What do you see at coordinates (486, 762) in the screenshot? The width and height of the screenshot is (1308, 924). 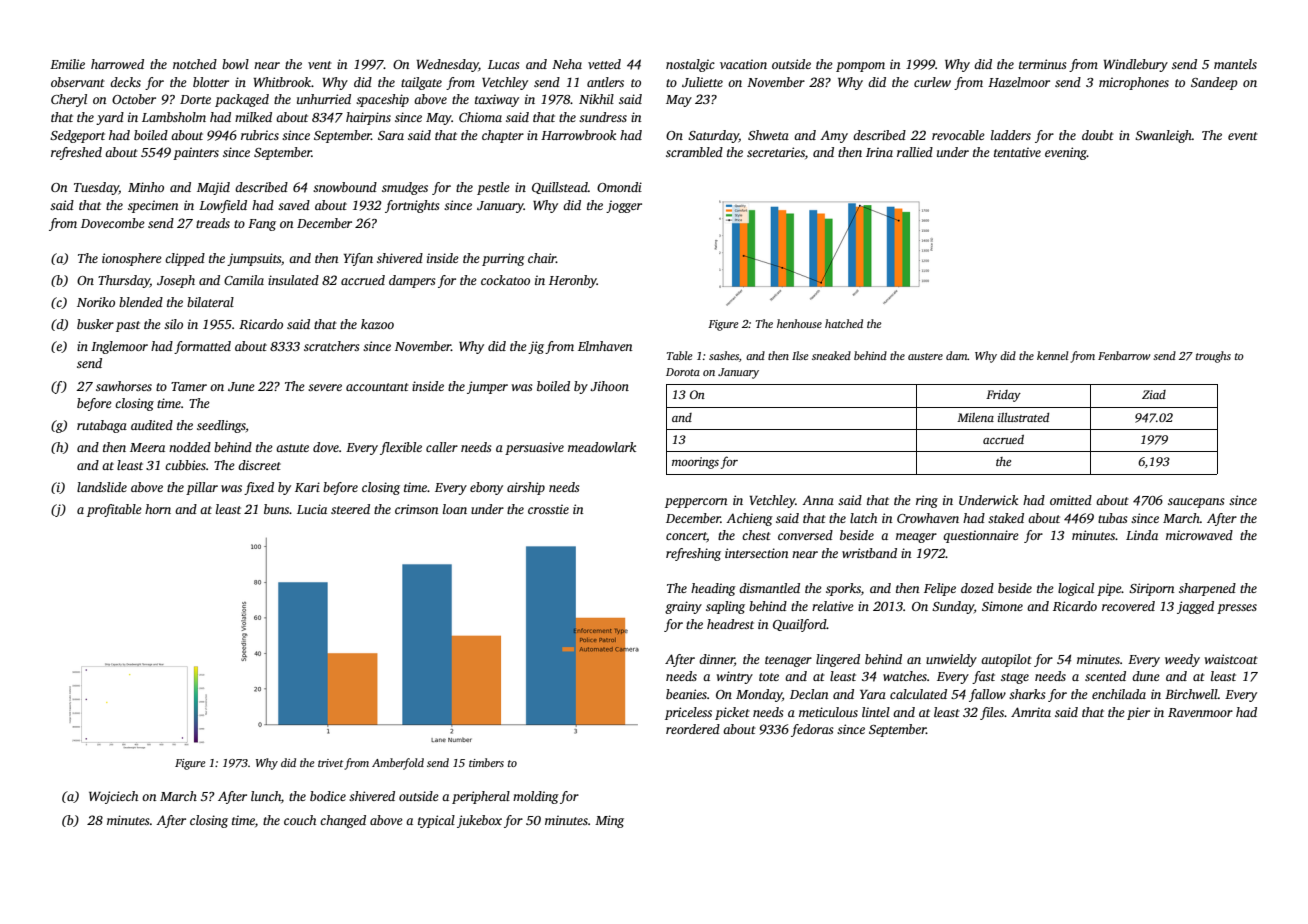 I see `timbers` at bounding box center [486, 762].
